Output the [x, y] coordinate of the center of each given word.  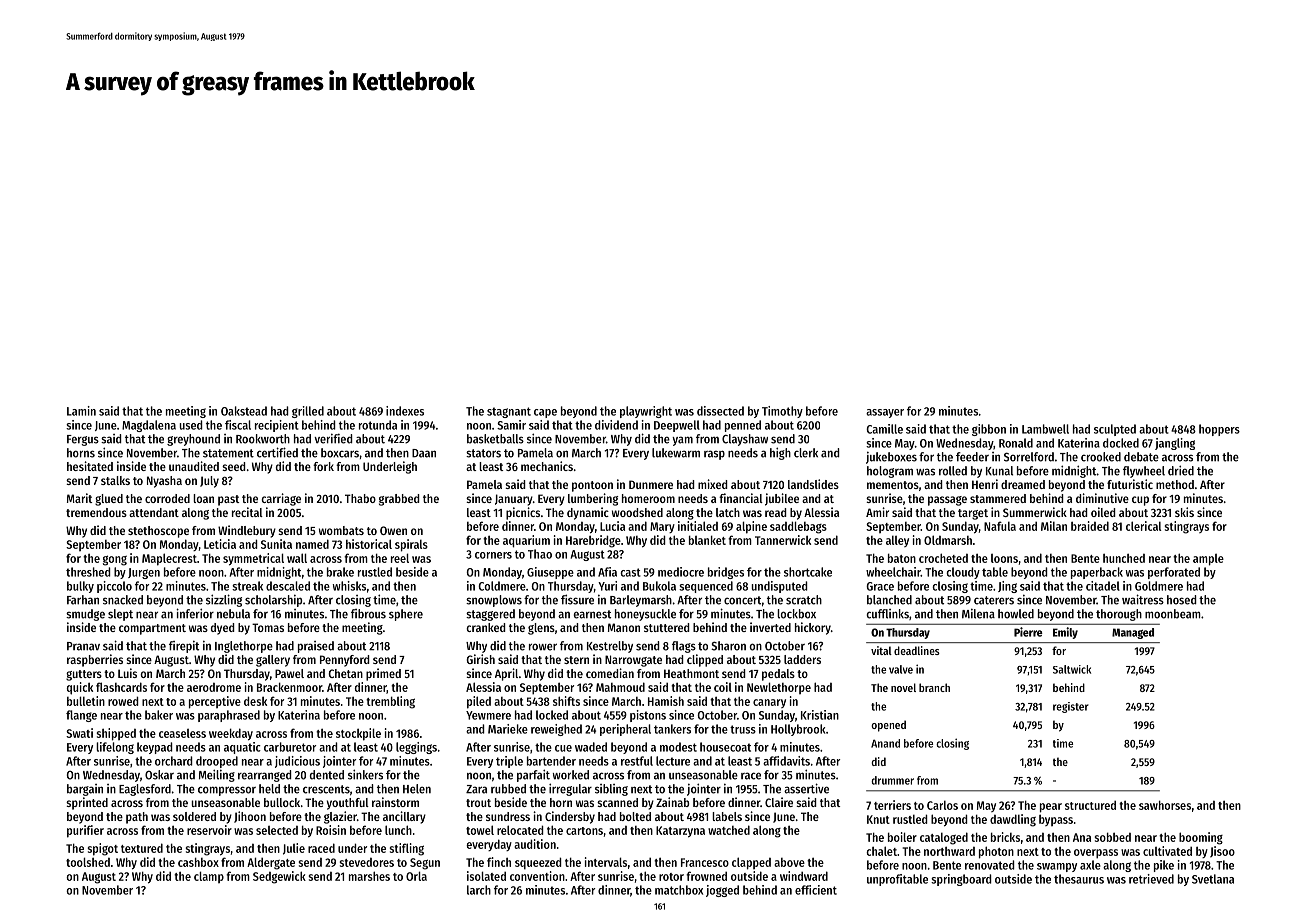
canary [769, 703]
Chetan [345, 673]
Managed [1133, 633]
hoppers [1219, 430]
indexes [405, 411]
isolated [486, 876]
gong [115, 560]
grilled [308, 412]
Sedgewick [279, 877]
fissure [577, 599]
